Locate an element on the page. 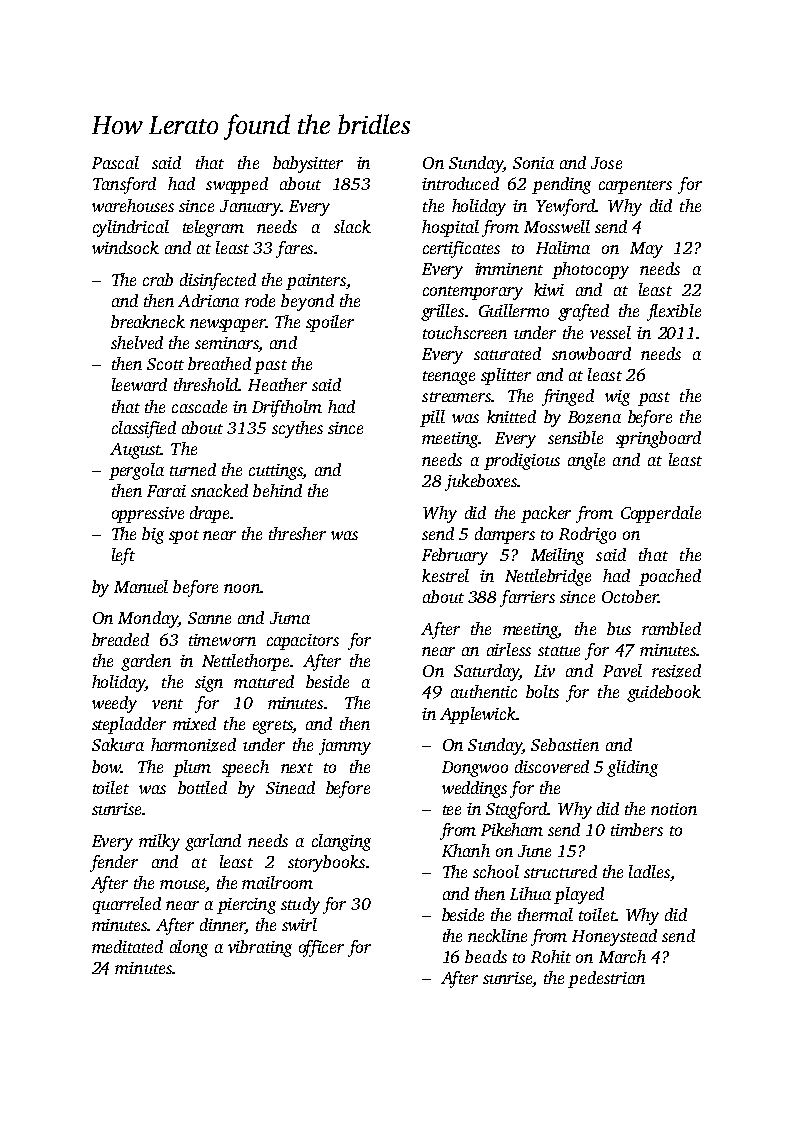  matured is located at coordinates (264, 681).
